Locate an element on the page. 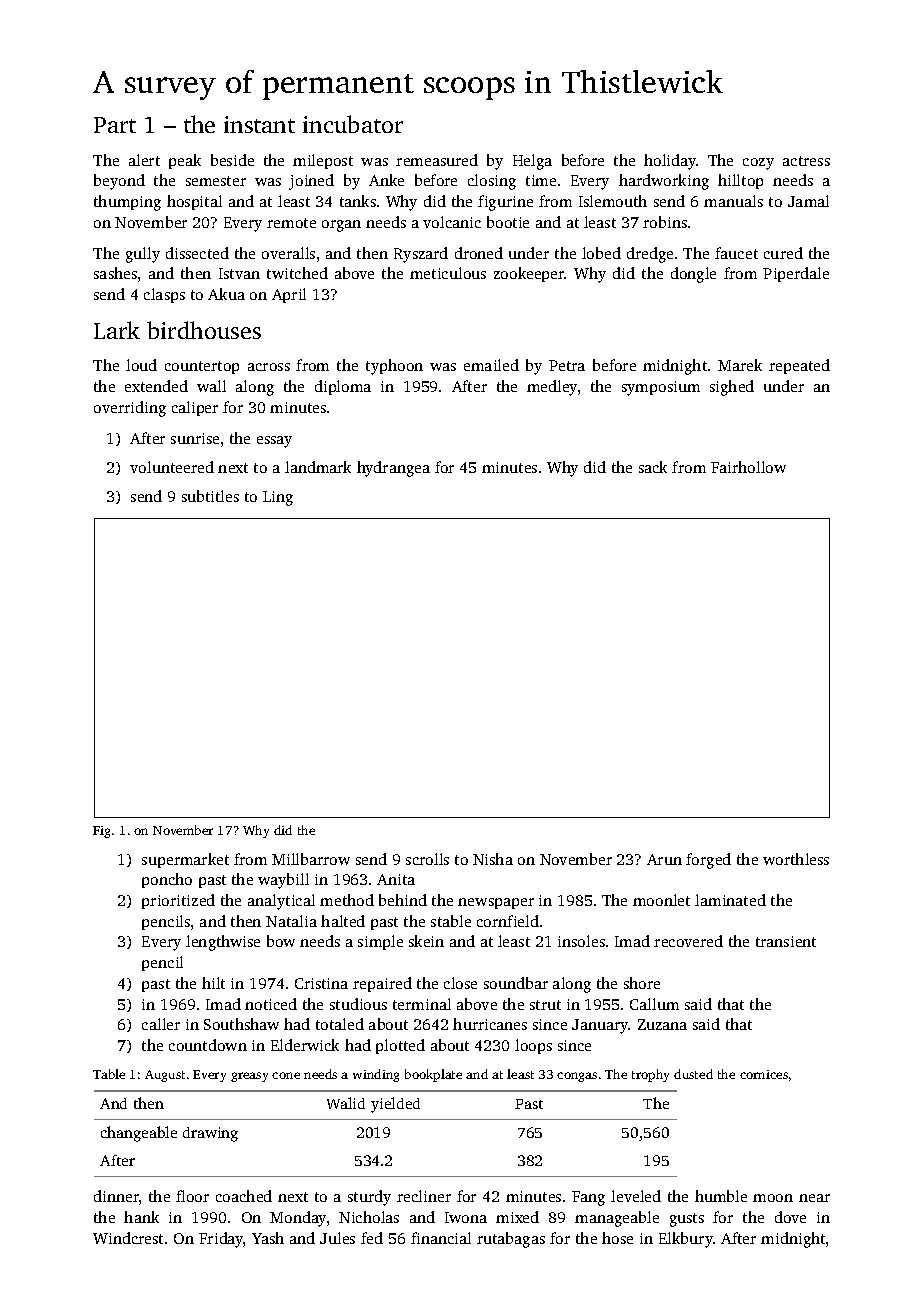 The width and height of the page is (924, 1308). sack is located at coordinates (653, 467).
